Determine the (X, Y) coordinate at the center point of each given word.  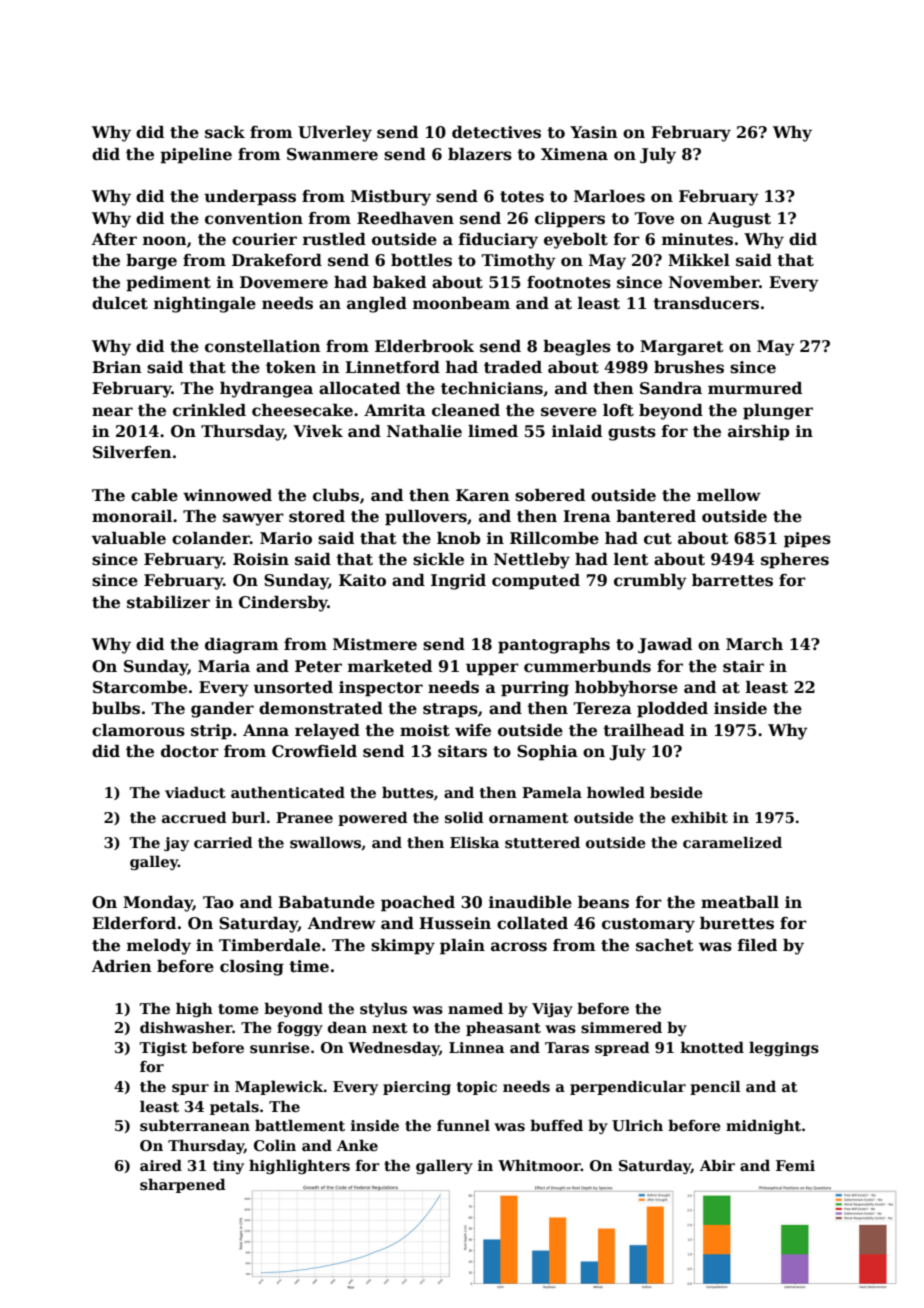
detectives (496, 132)
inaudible (530, 902)
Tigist (163, 1049)
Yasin (594, 132)
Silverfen (132, 452)
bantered (656, 516)
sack (225, 132)
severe (569, 412)
